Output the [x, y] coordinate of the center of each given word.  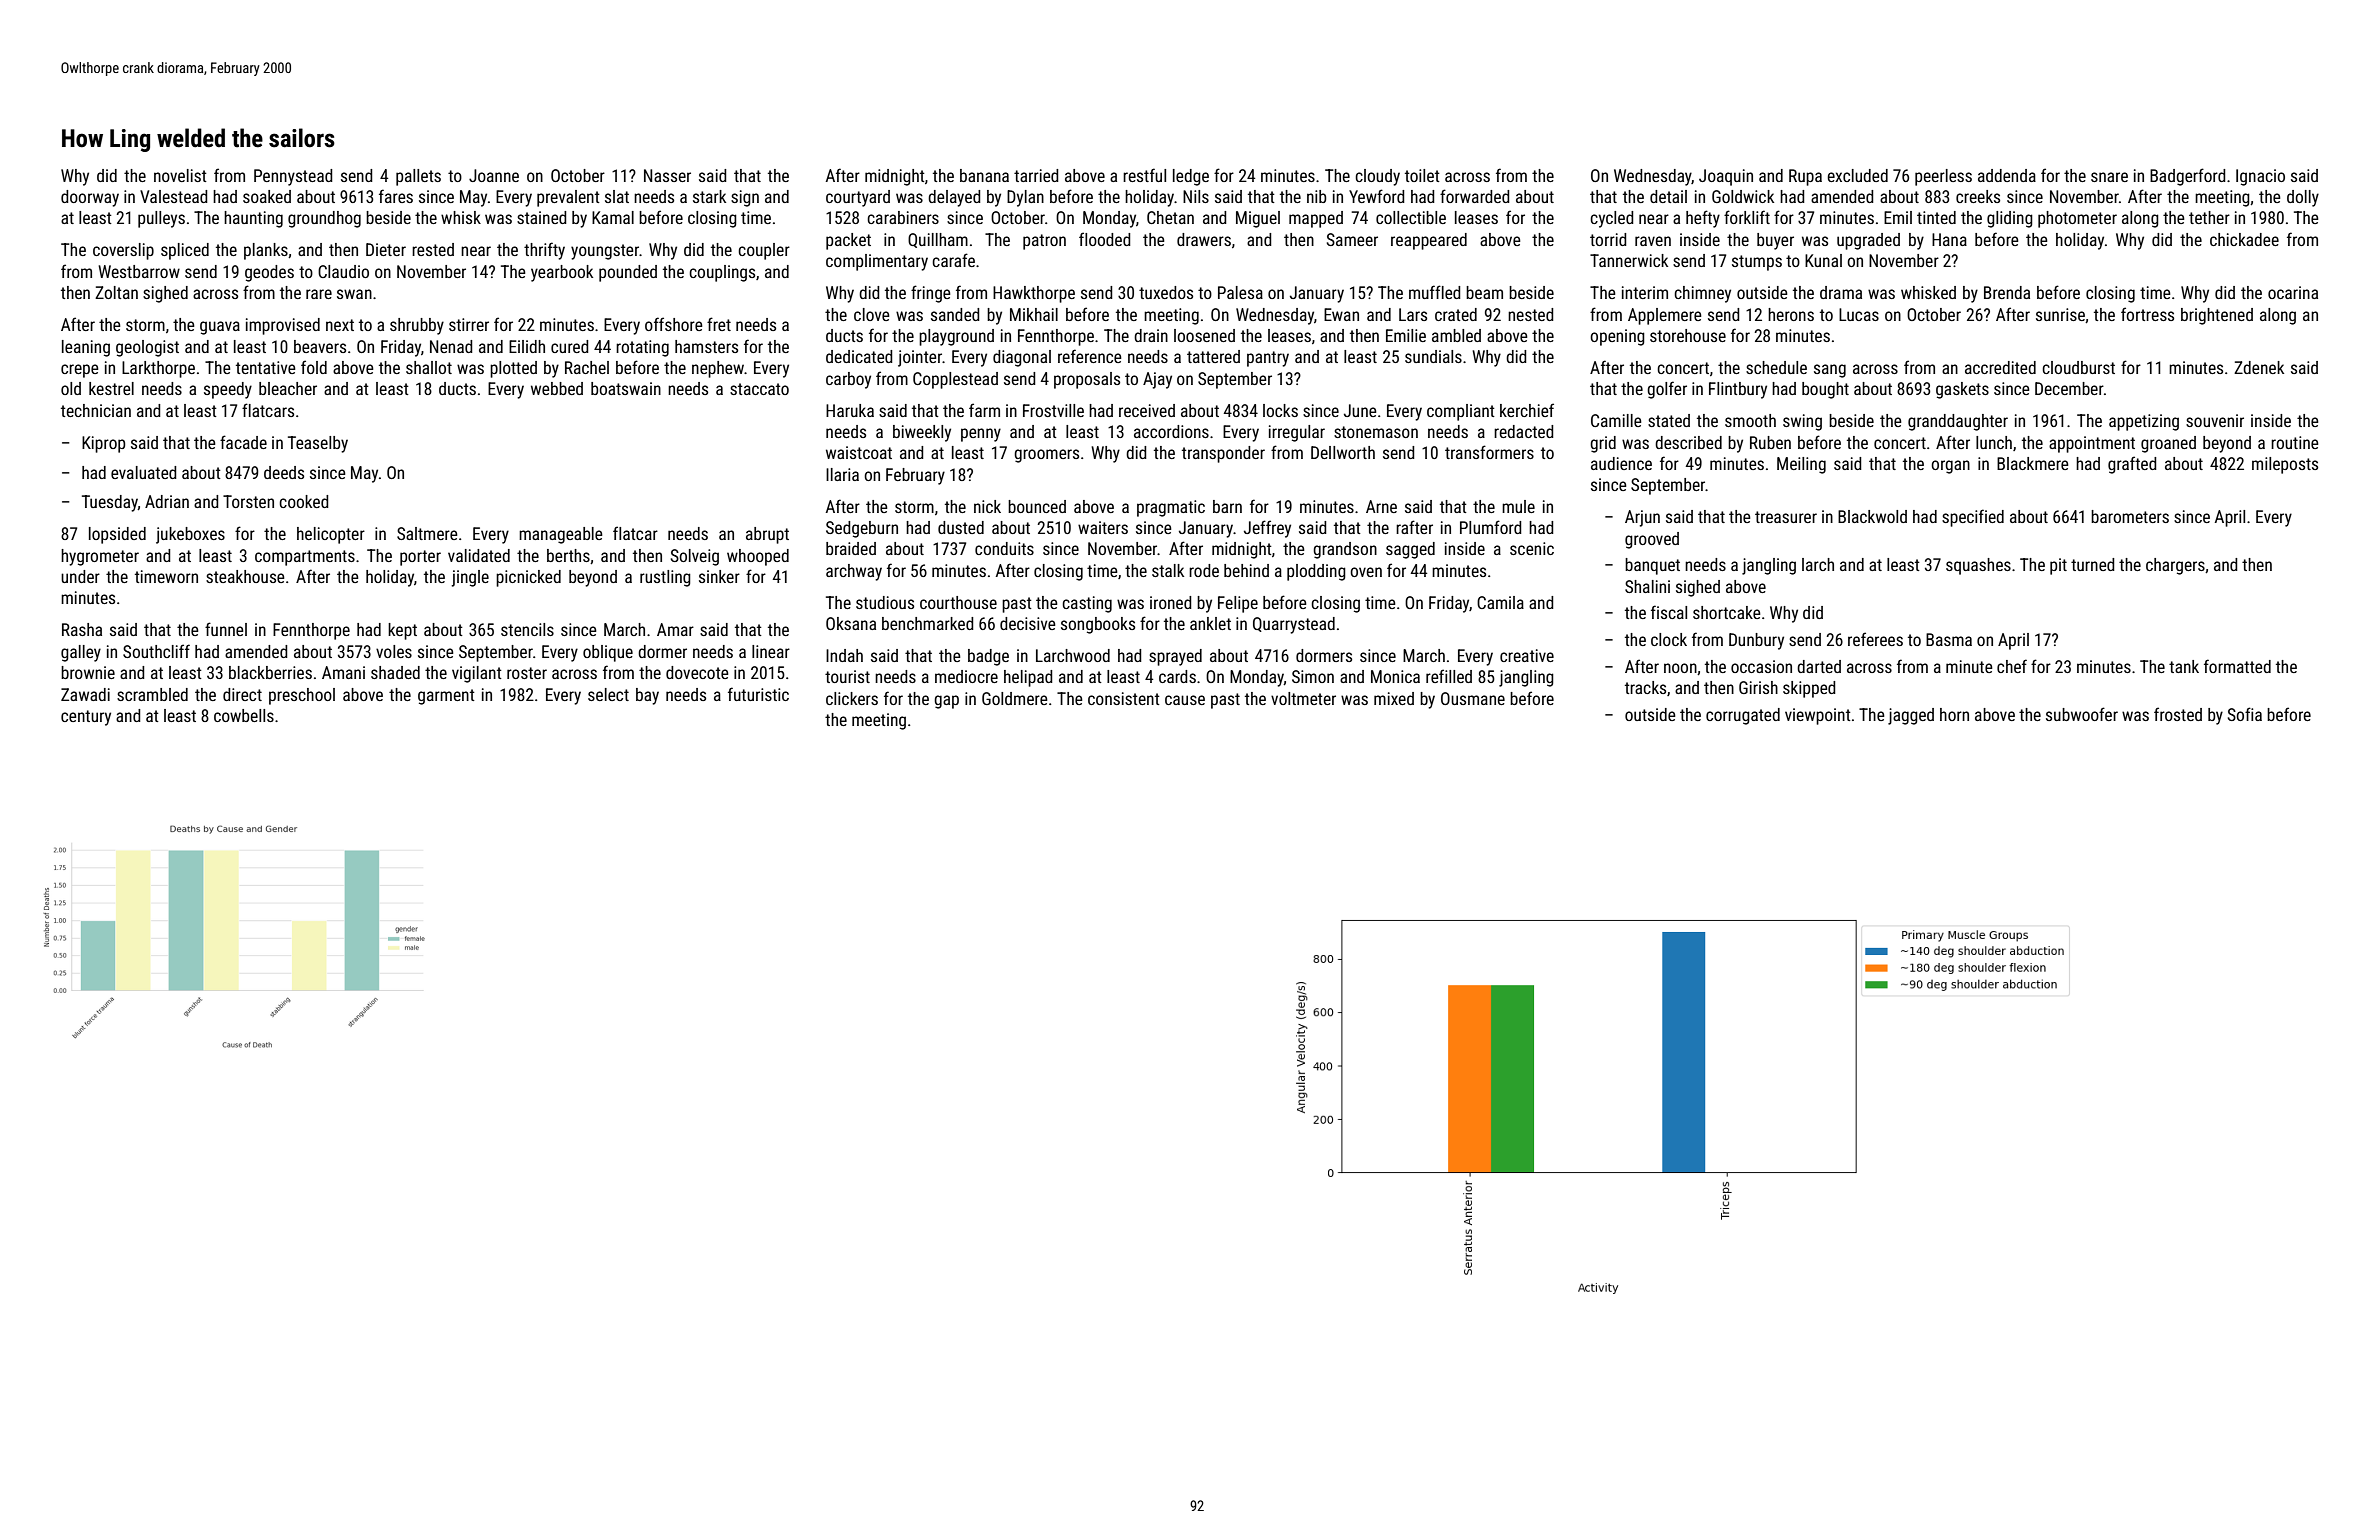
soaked [267, 196]
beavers [320, 346]
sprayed [1175, 657]
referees [1875, 639]
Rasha [82, 629]
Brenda [2007, 292]
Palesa [1240, 292]
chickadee [2244, 239]
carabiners [903, 217]
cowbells [244, 715]
